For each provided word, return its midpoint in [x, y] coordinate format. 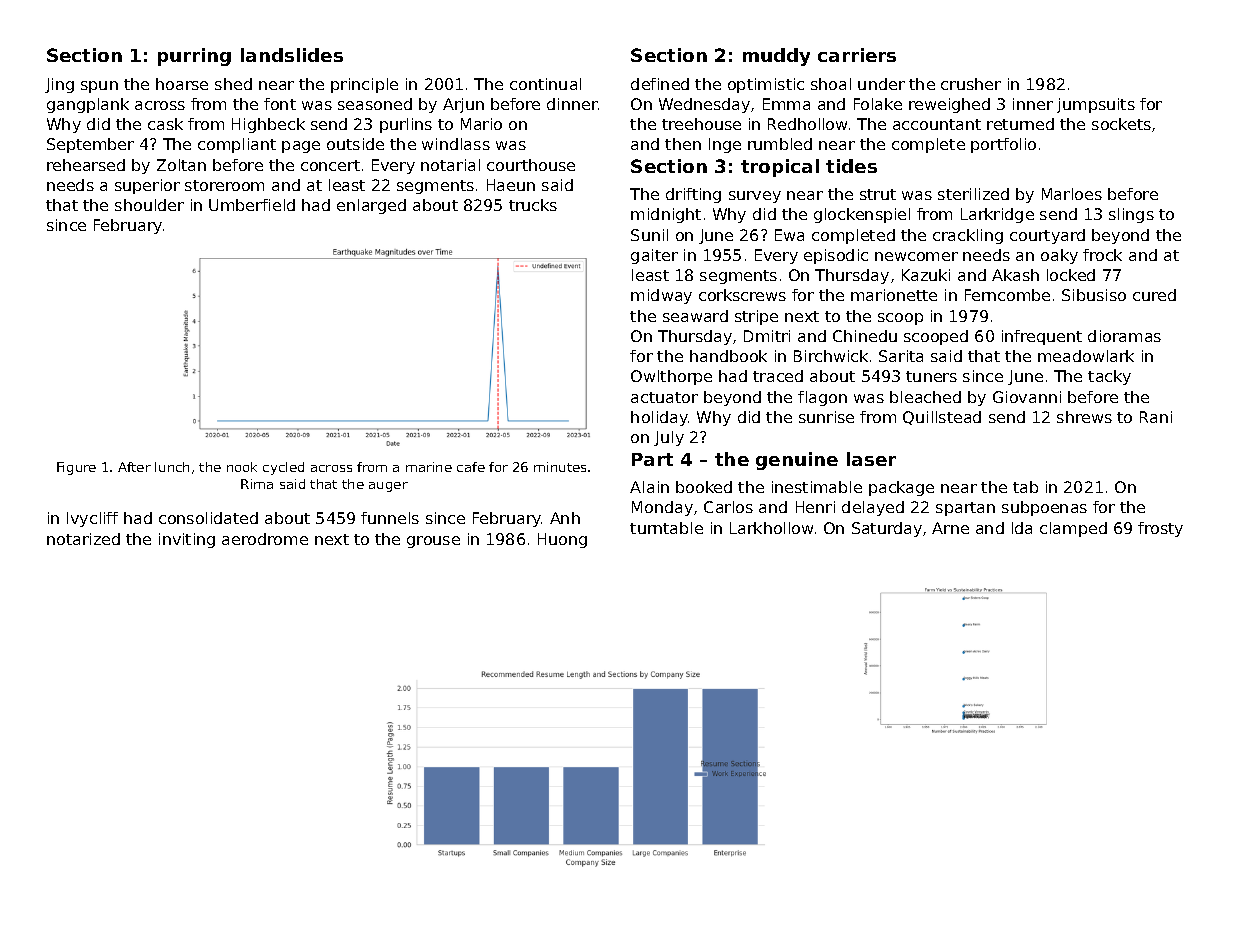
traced [778, 376]
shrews [1084, 417]
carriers [857, 55]
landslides [292, 55]
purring [194, 57]
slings [1131, 215]
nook [242, 467]
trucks [533, 205]
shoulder [149, 205]
